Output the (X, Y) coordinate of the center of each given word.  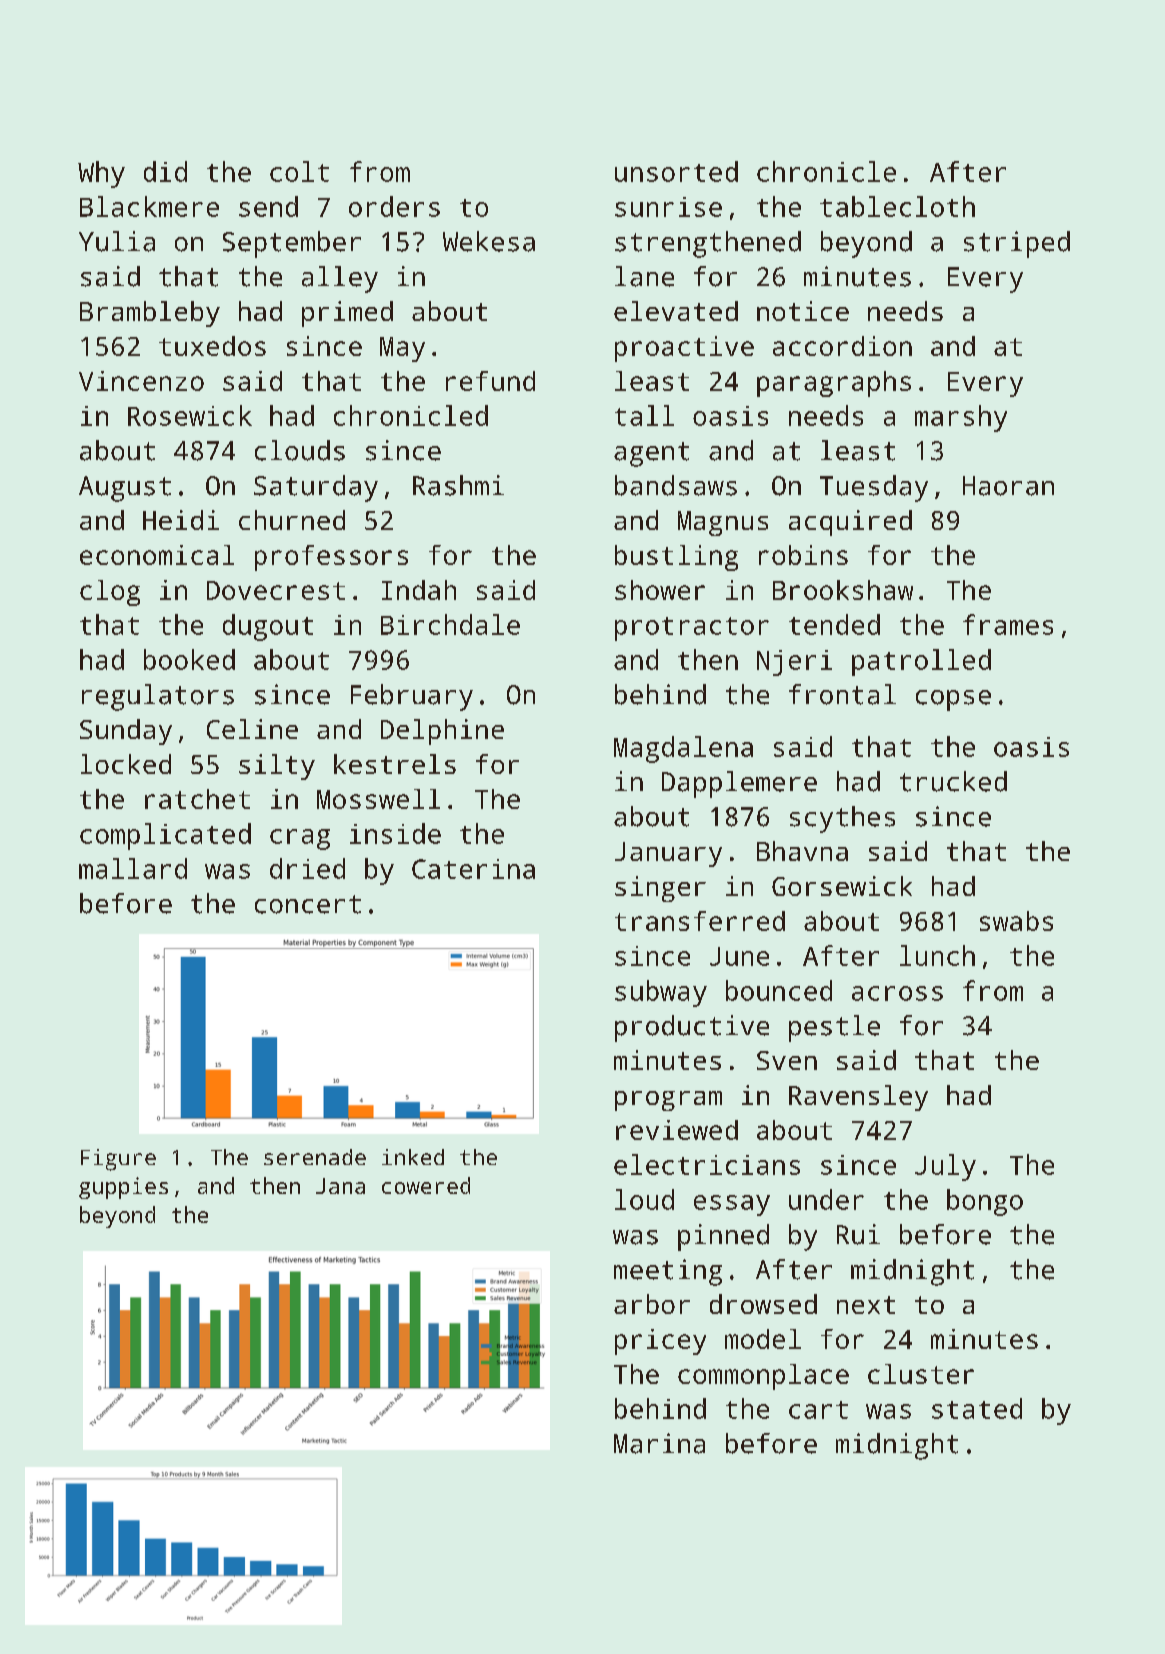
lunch (937, 955)
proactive (684, 349)
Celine (252, 729)
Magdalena (683, 749)
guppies (123, 1188)
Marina (659, 1443)
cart (818, 1410)
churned (292, 520)
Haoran (1008, 486)
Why (101, 174)
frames (1008, 624)
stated (977, 1408)
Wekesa (489, 241)
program (668, 1101)
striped (1017, 244)
